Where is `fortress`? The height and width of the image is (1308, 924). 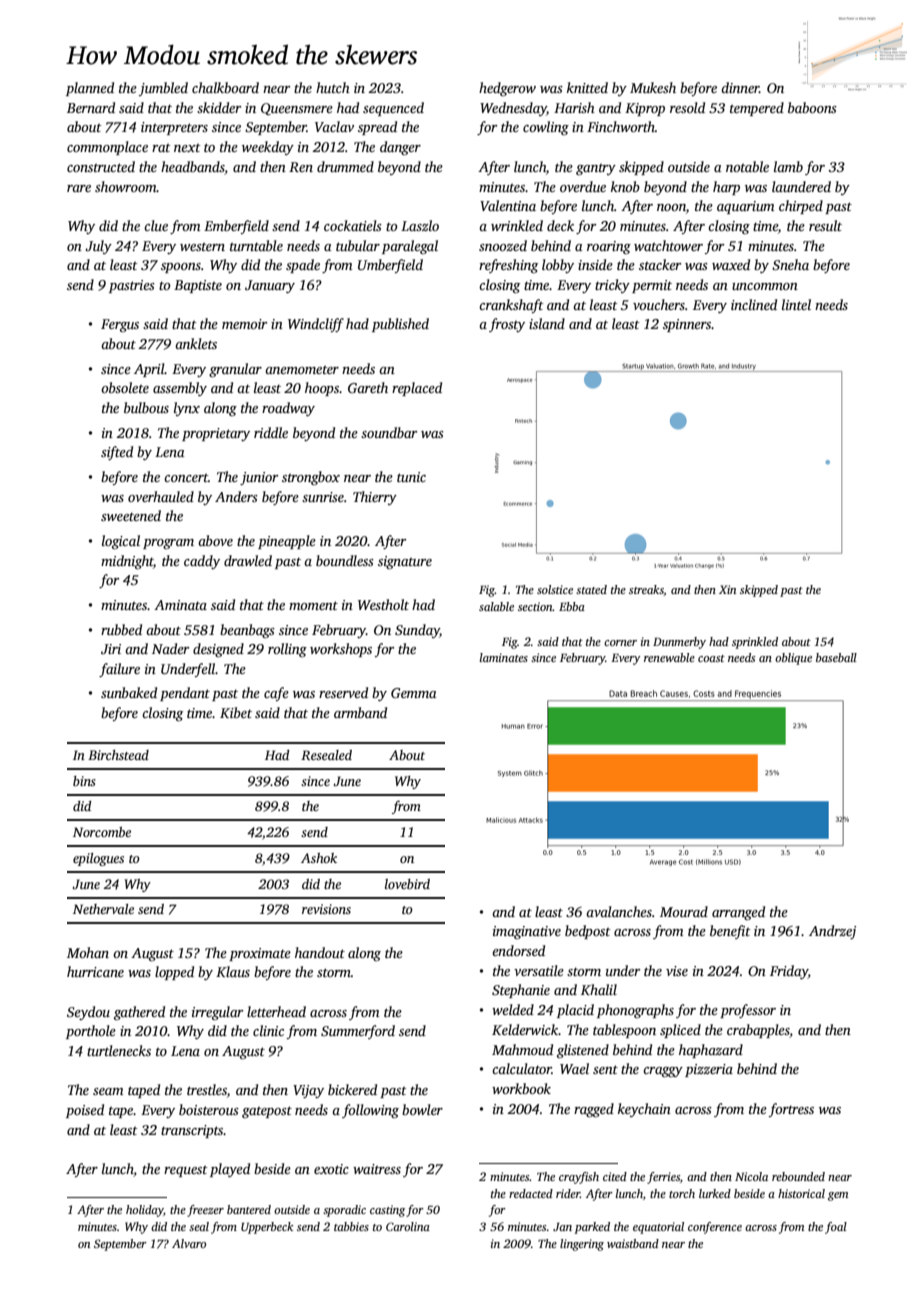
fortress is located at coordinates (791, 1110).
